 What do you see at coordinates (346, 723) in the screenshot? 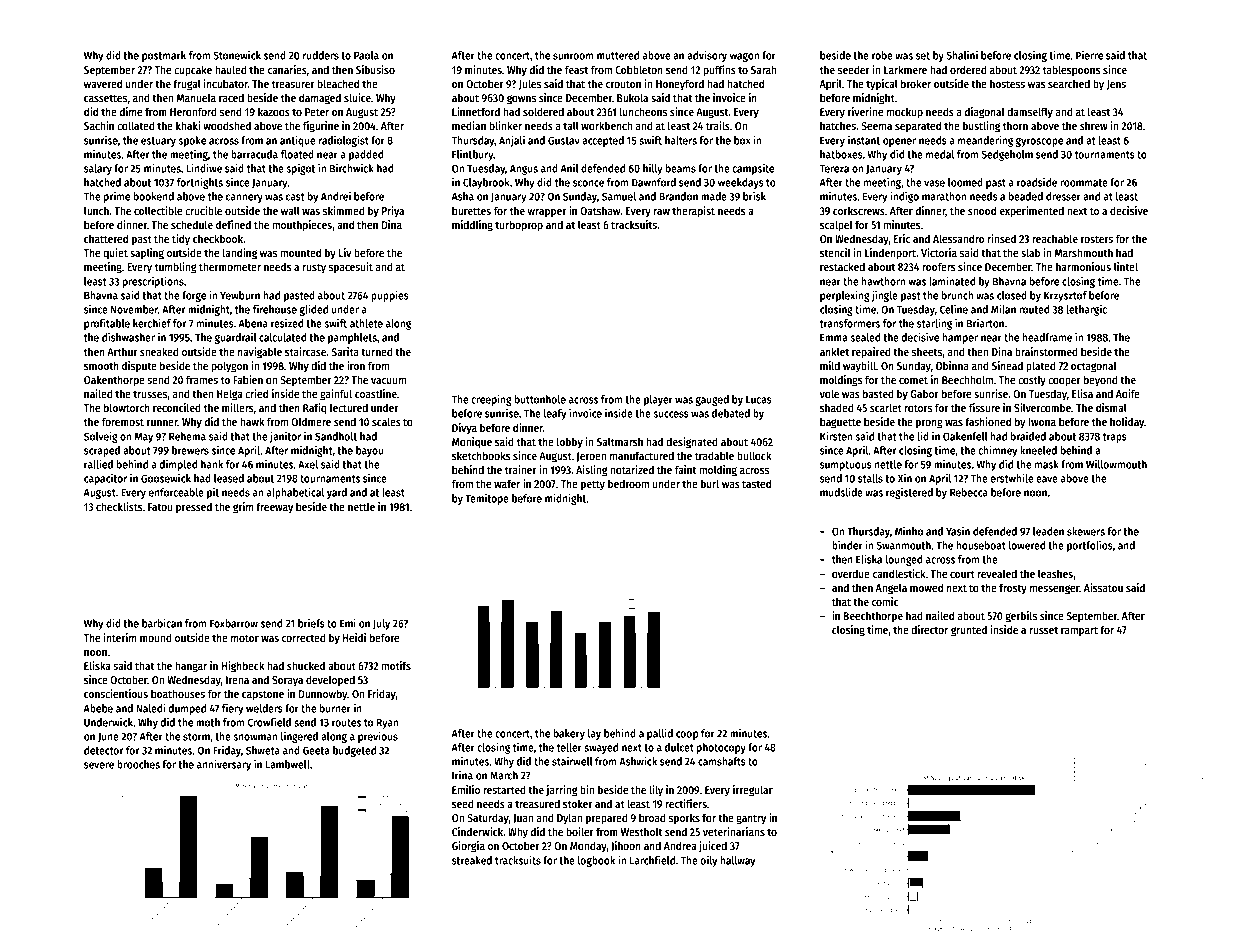
I see `routes` at bounding box center [346, 723].
